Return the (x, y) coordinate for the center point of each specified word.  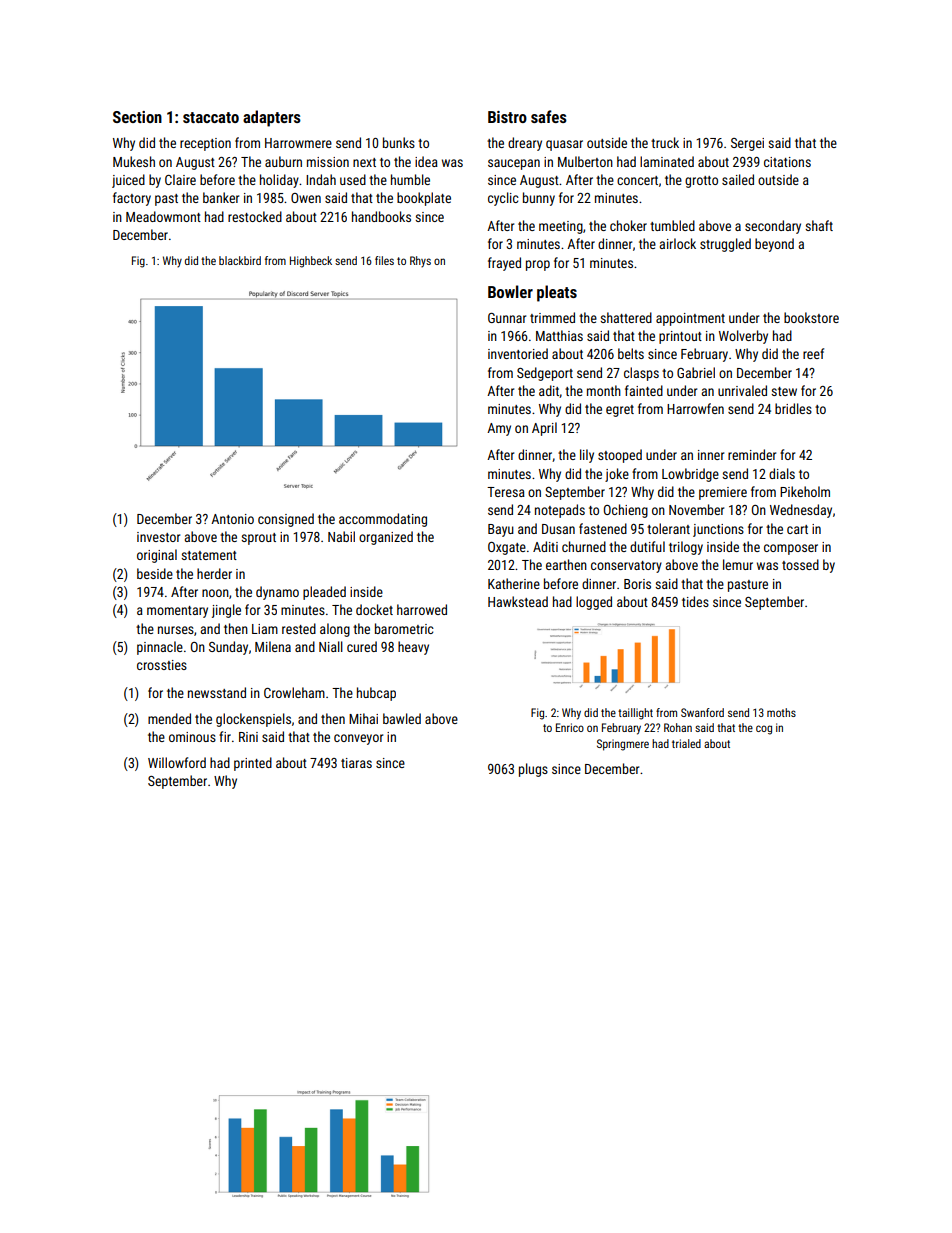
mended (169, 718)
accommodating (383, 520)
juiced (128, 181)
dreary (525, 144)
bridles (793, 408)
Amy (499, 429)
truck (665, 142)
